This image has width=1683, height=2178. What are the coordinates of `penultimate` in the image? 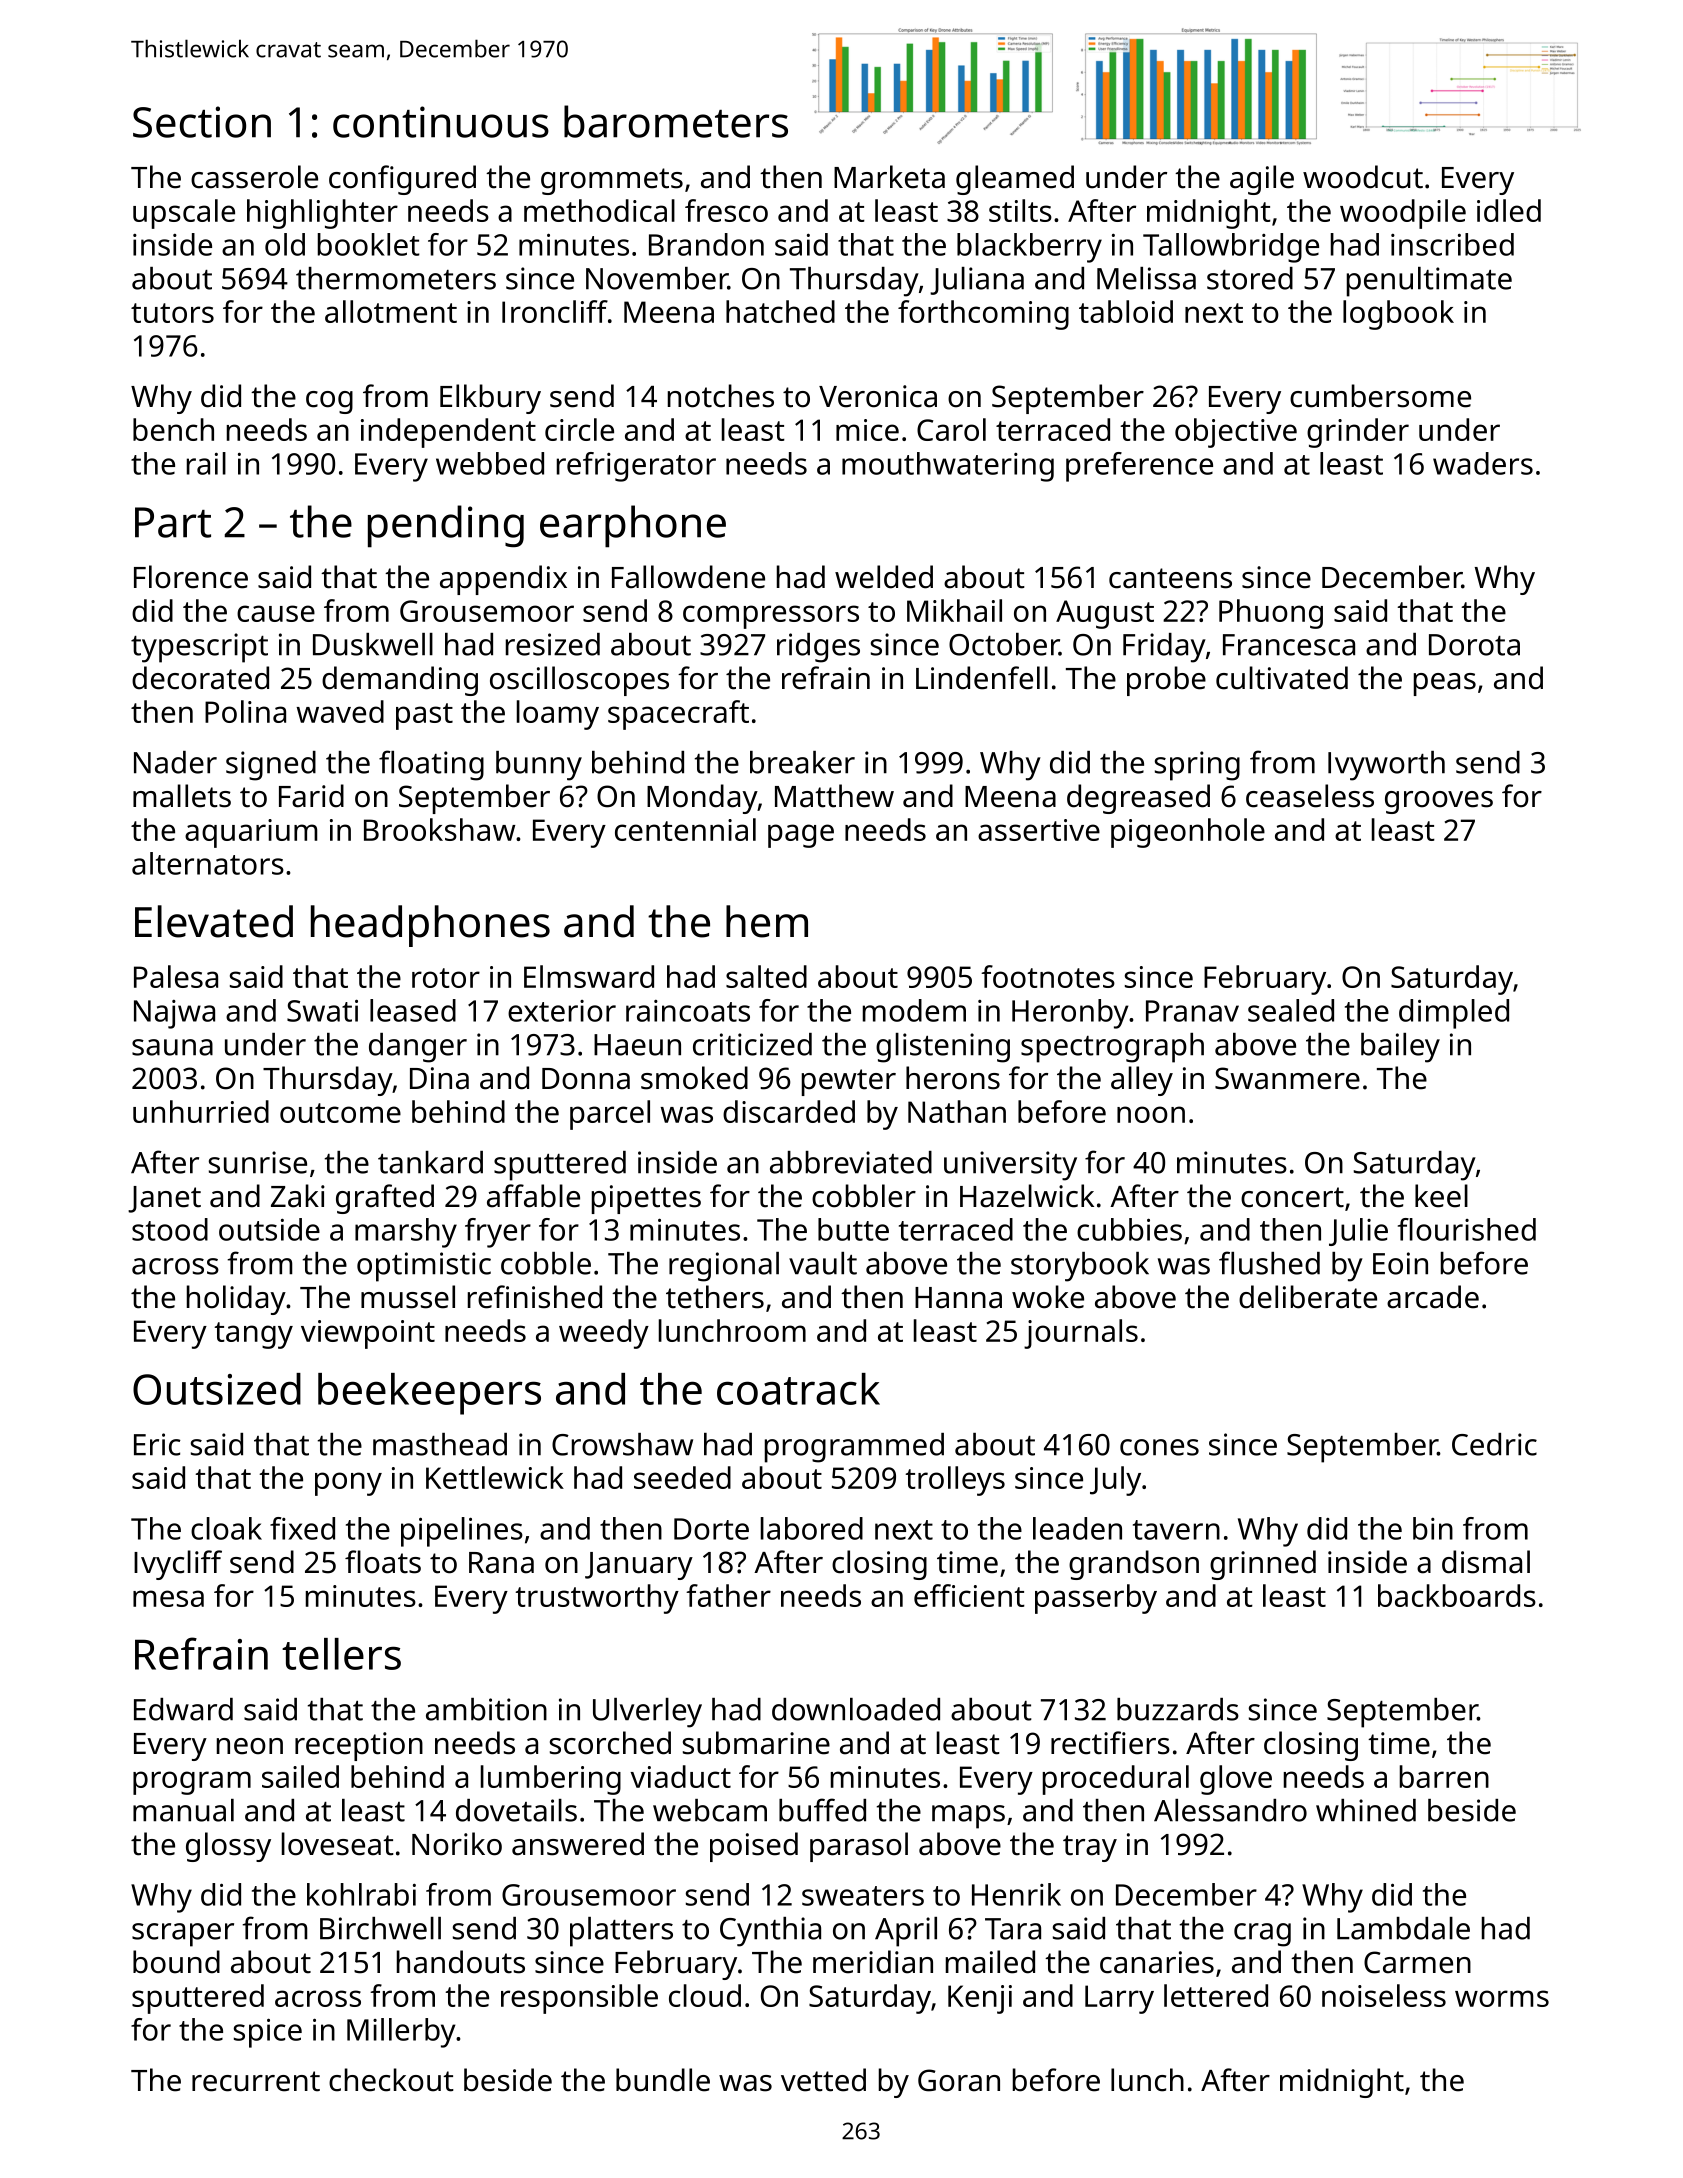 It's located at (1429, 282).
